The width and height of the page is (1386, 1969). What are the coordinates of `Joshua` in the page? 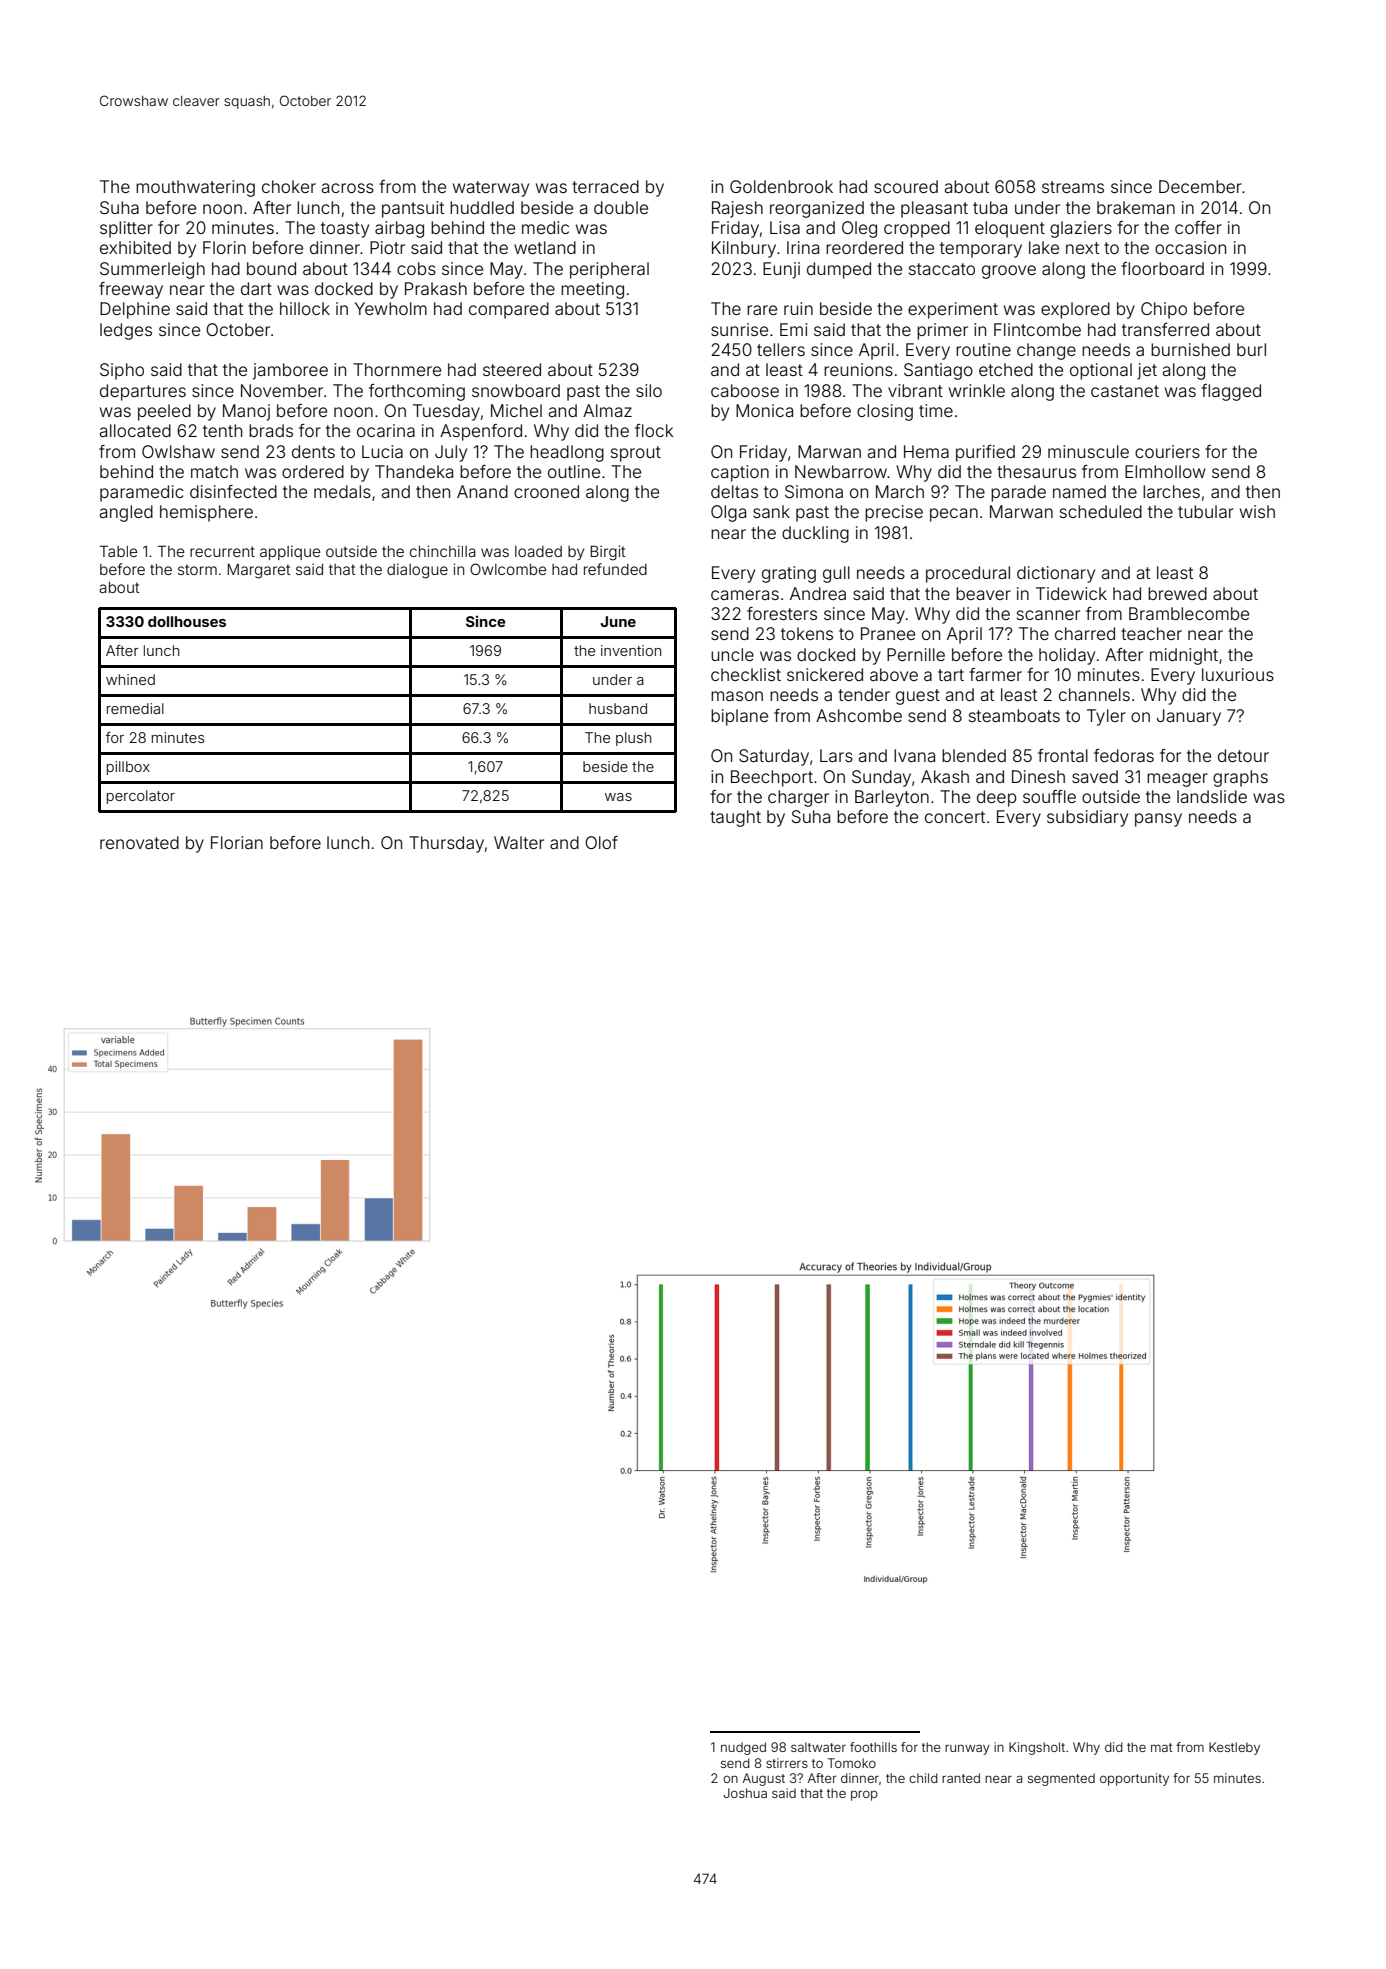 It's located at (745, 1793).
